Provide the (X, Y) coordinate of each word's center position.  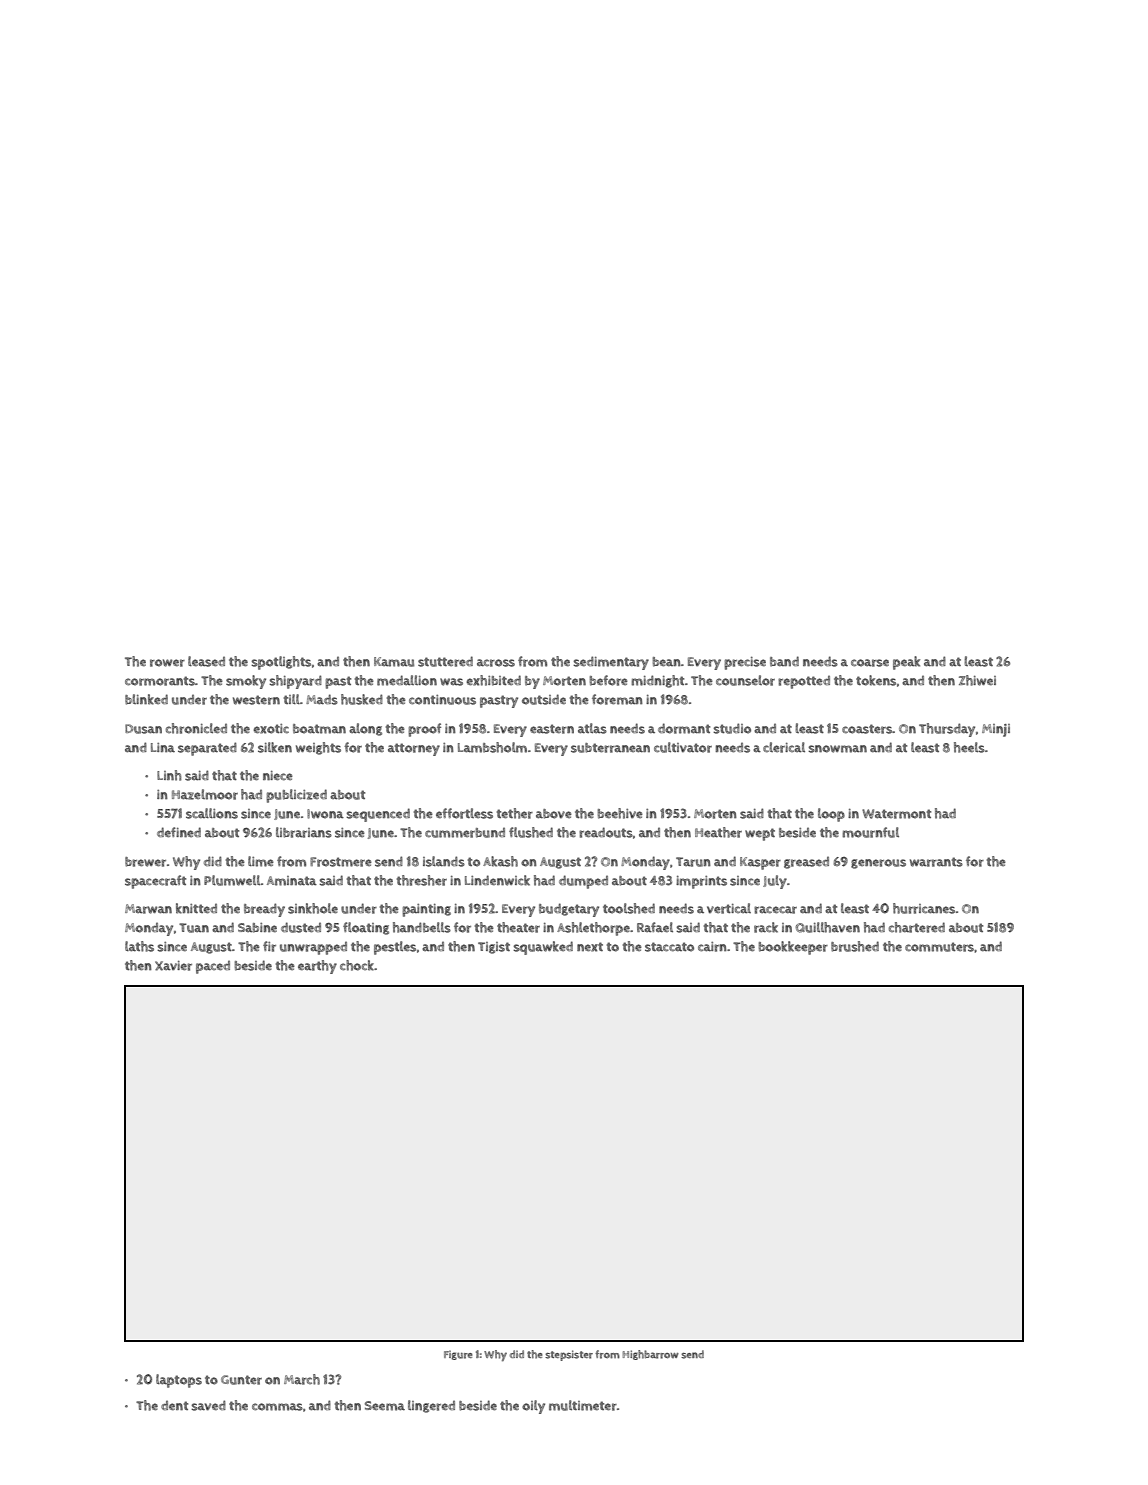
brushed (855, 946)
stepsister (569, 1355)
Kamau (394, 662)
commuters (939, 947)
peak (906, 663)
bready (264, 910)
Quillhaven (828, 927)
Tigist (494, 948)
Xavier (173, 966)
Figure (458, 1355)
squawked (543, 948)
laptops (179, 1381)
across (496, 663)
